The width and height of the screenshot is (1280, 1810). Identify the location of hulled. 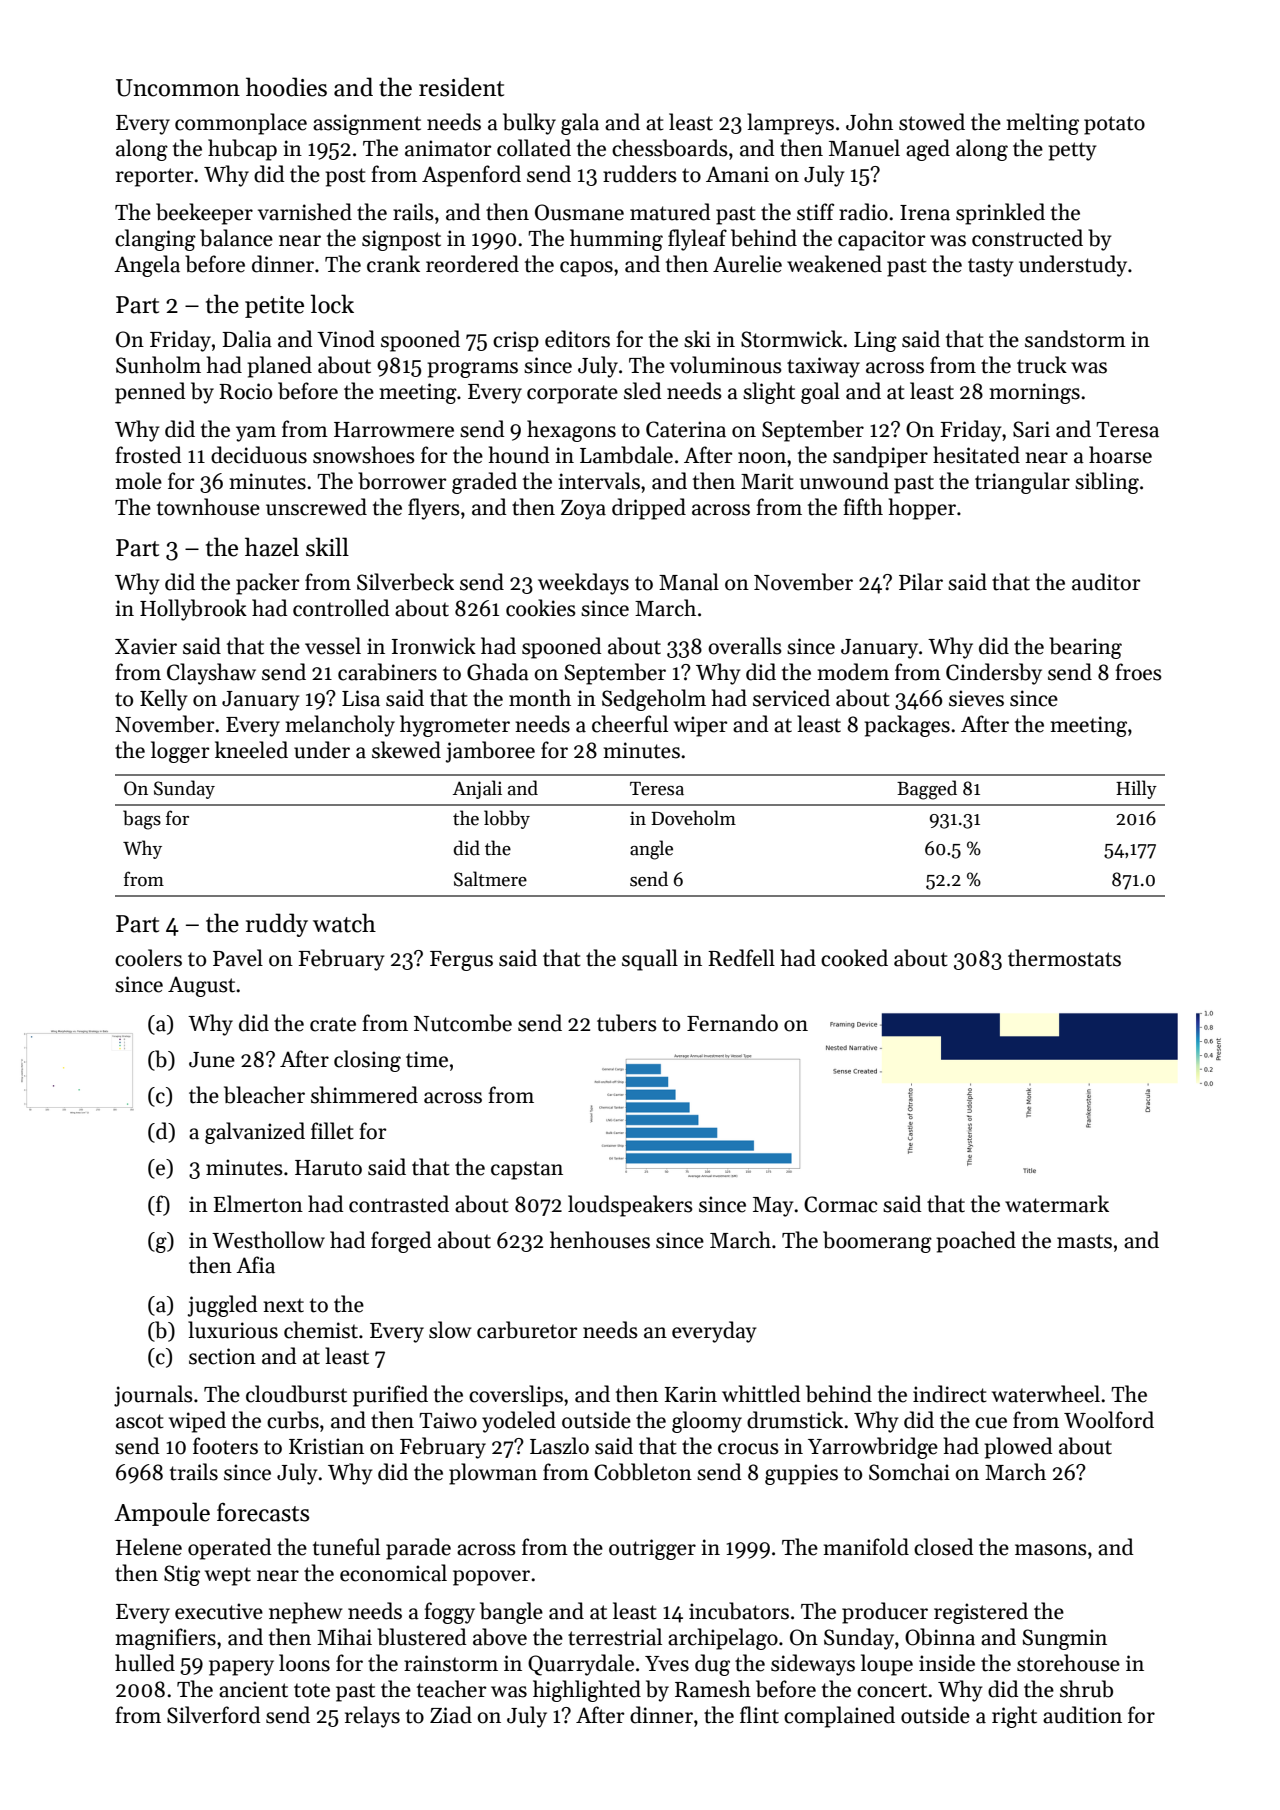
(145, 1663).
